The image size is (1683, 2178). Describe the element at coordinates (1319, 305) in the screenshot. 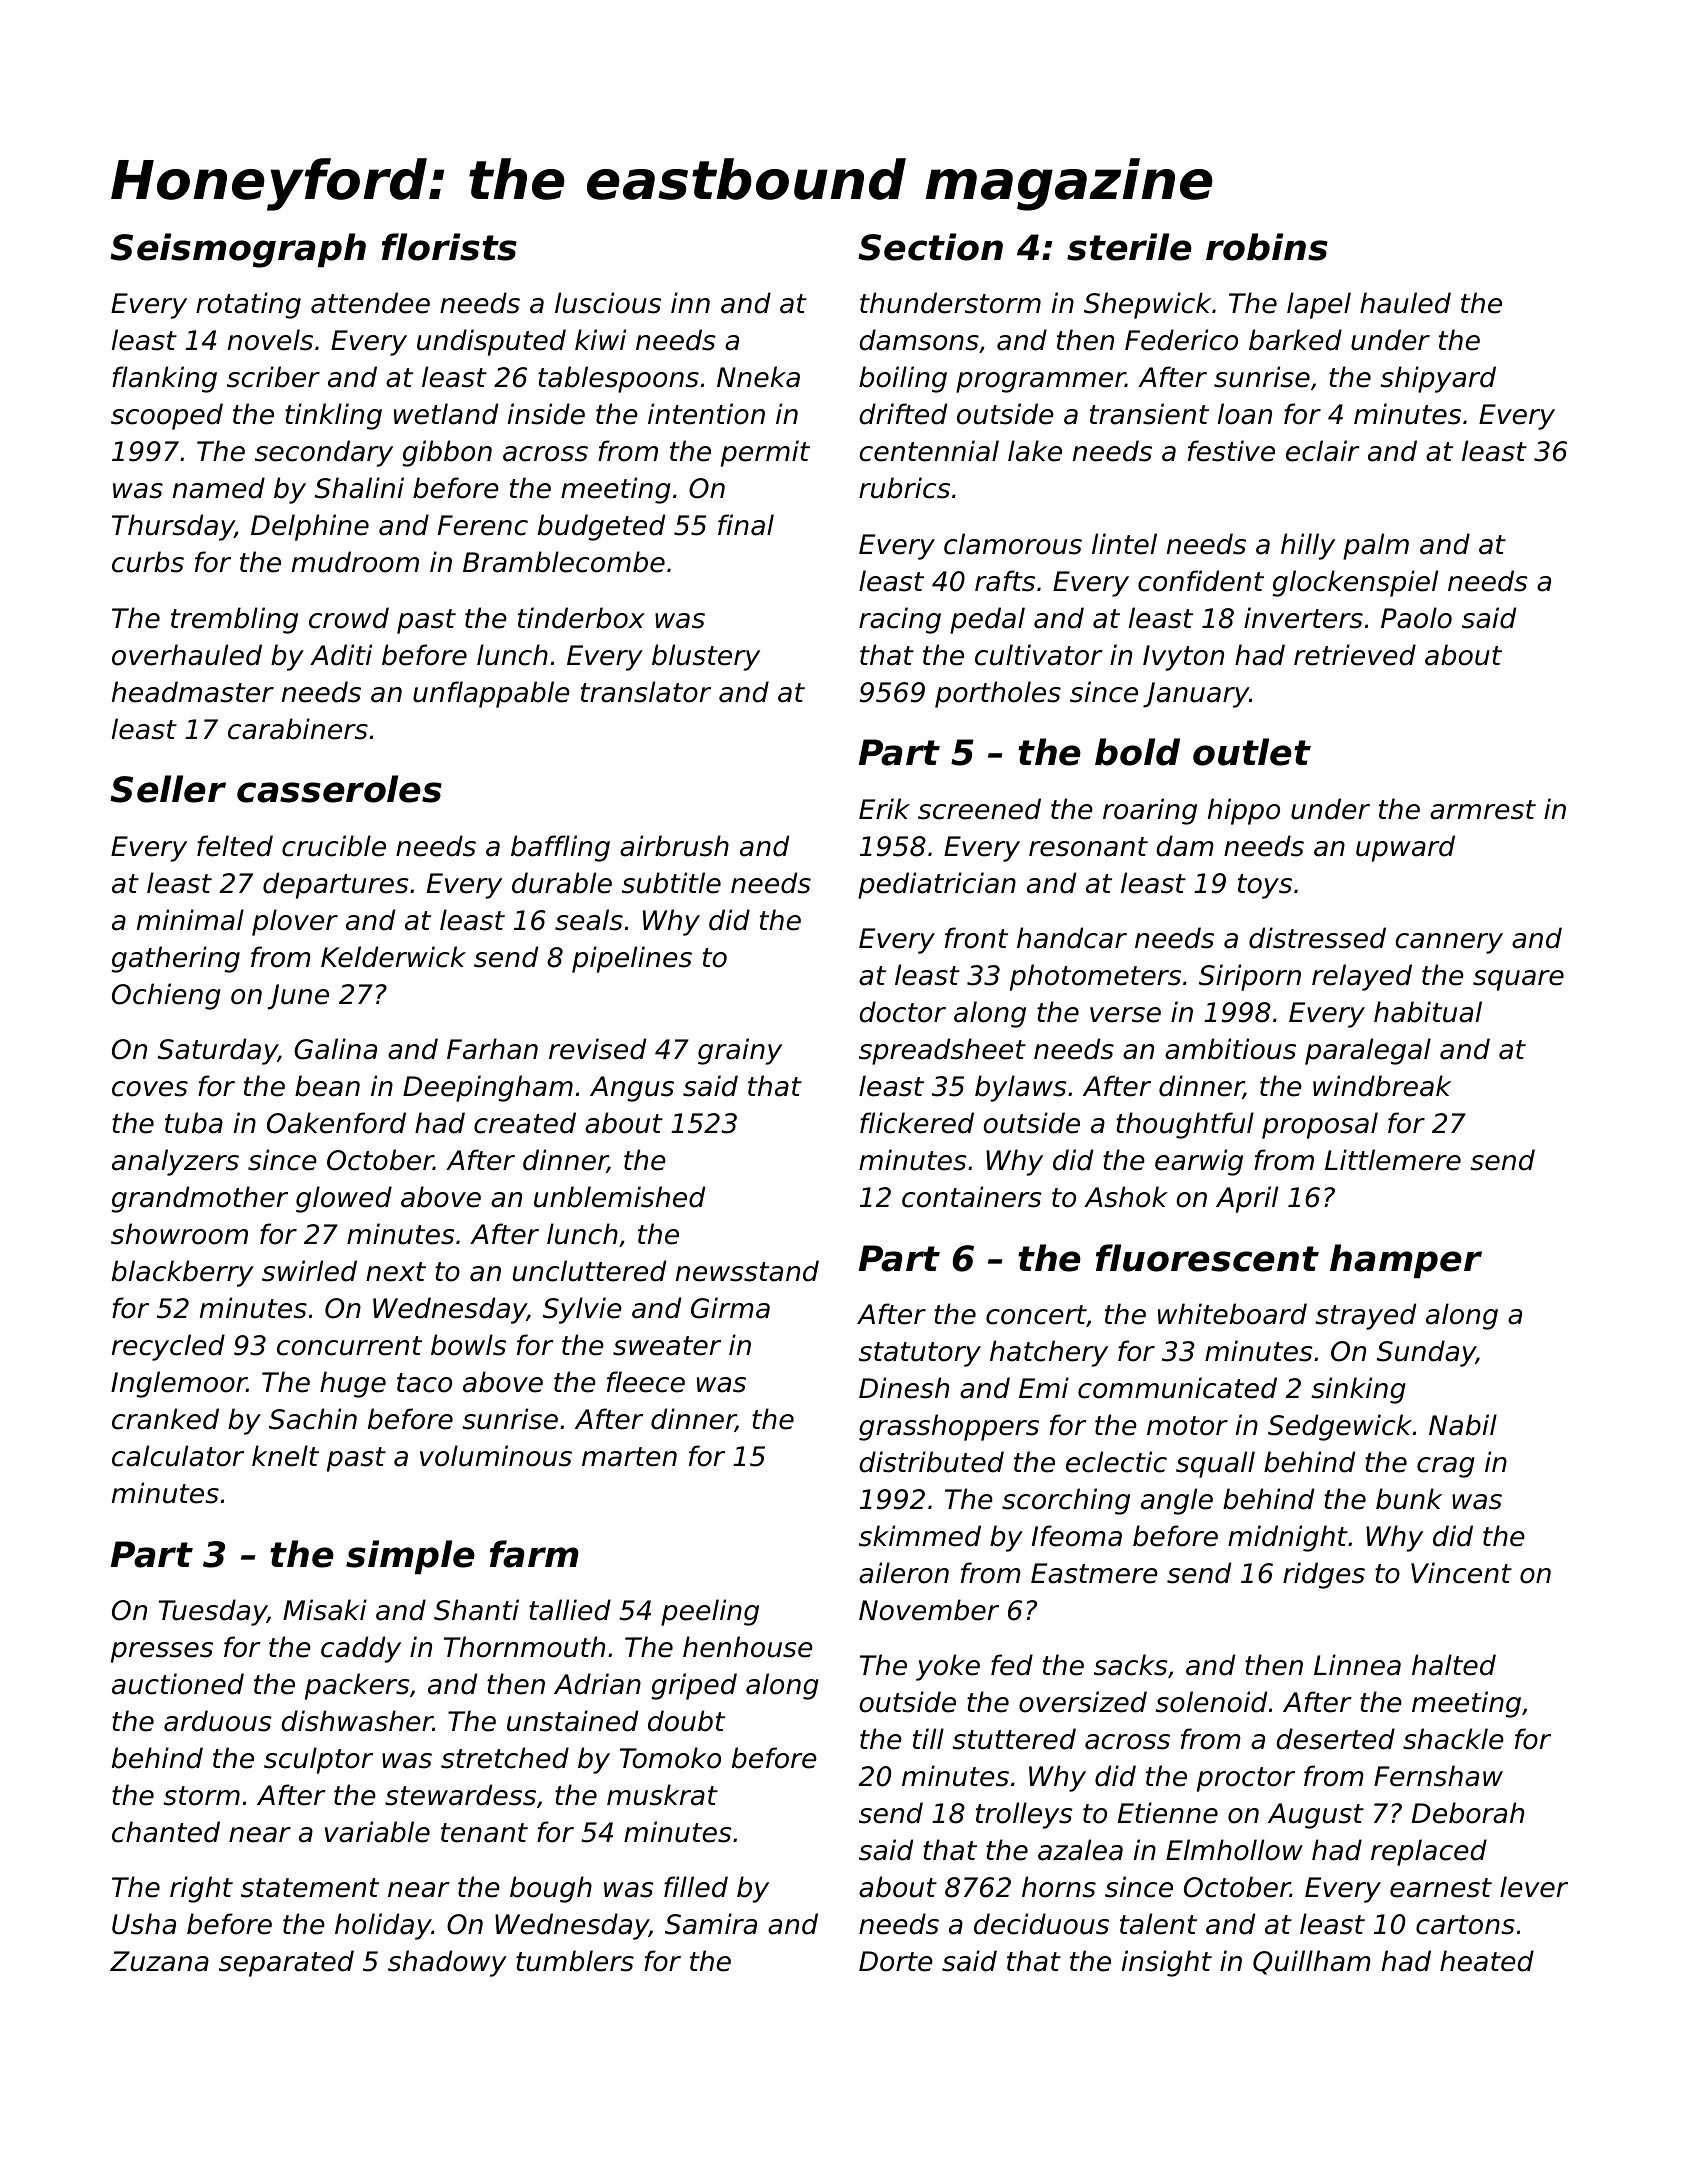

I see `lapel` at that location.
